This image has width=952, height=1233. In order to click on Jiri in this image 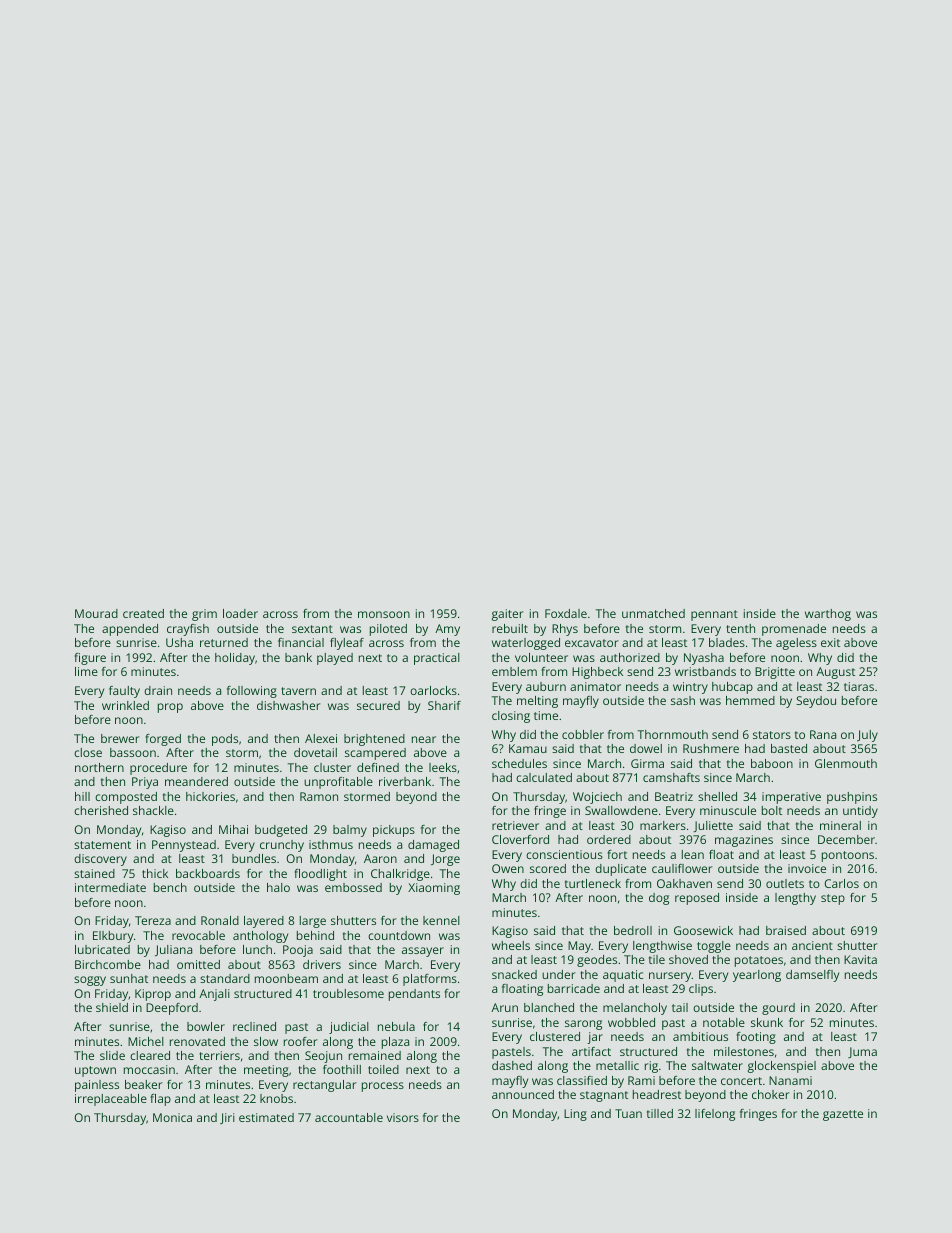, I will do `click(227, 1118)`.
